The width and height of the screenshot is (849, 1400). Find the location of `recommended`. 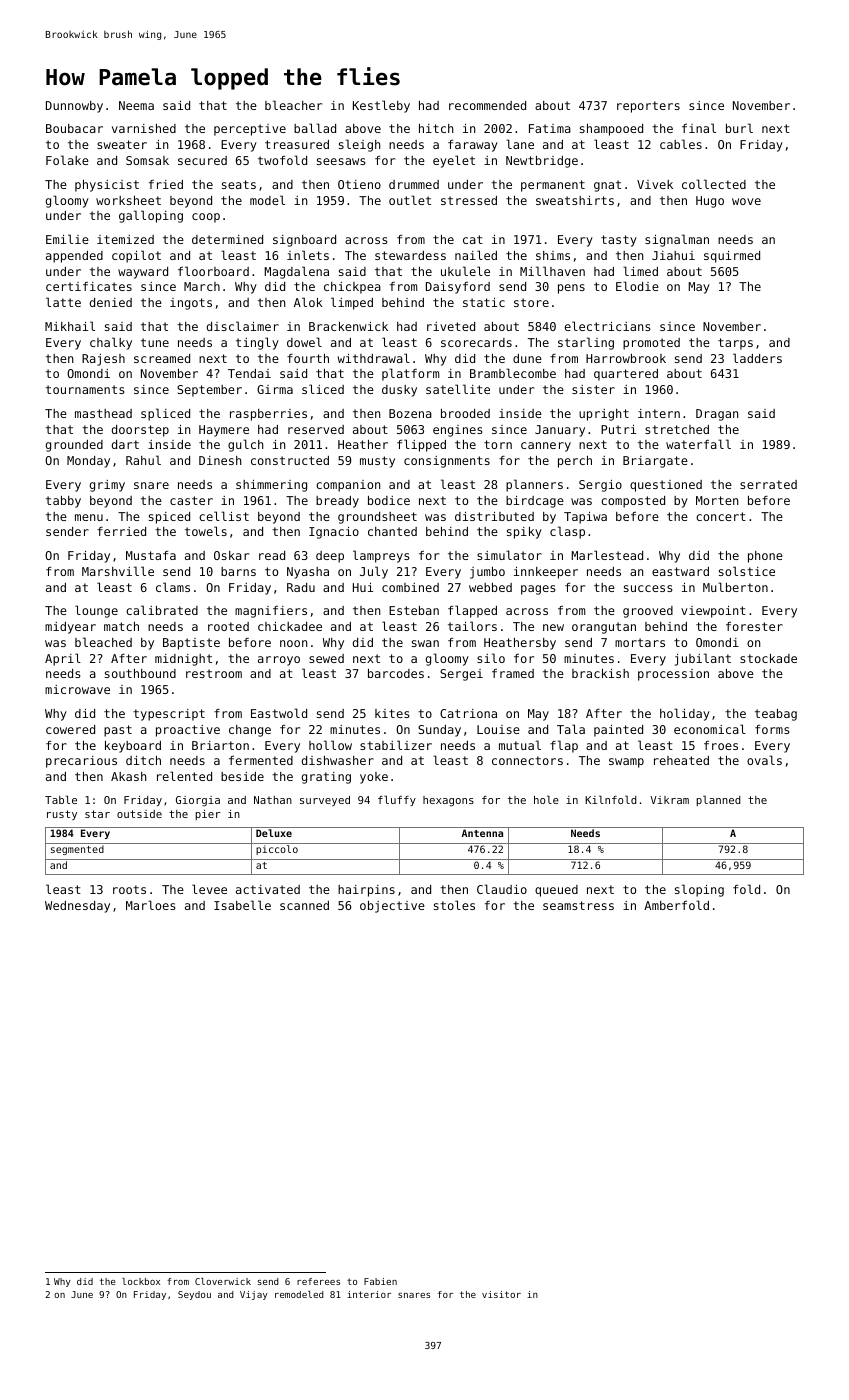

recommended is located at coordinates (487, 105).
